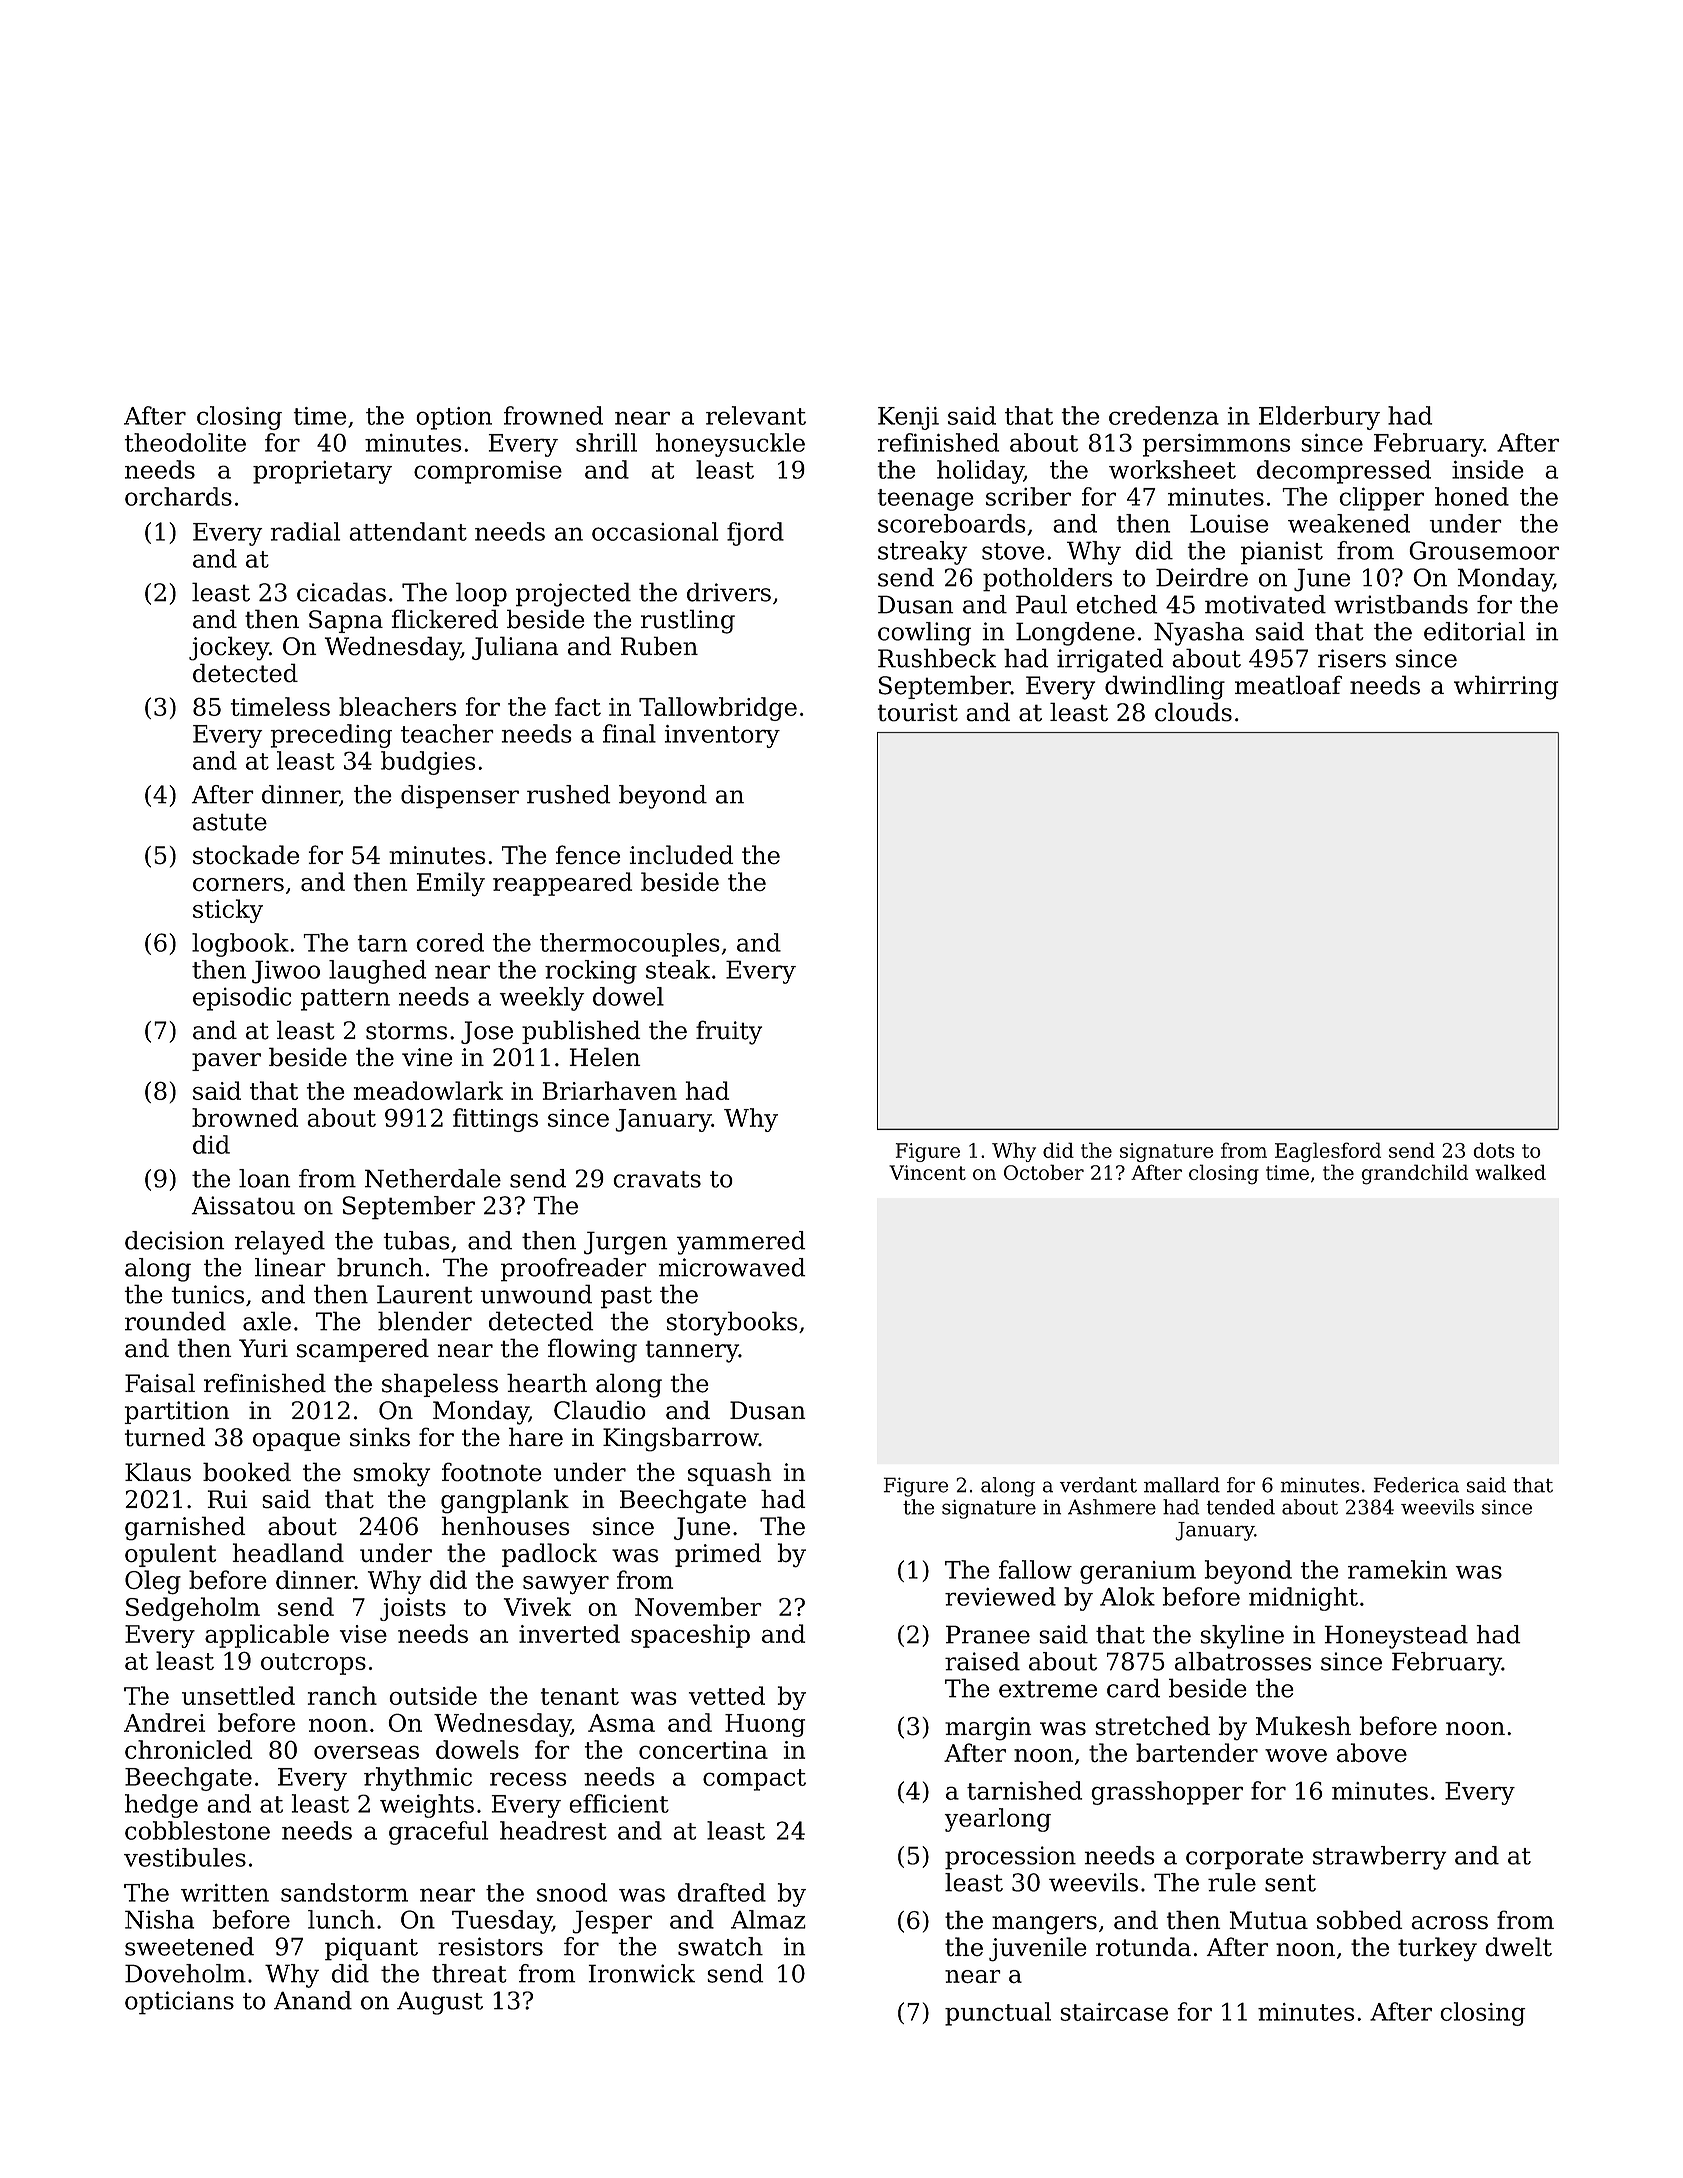 Image resolution: width=1683 pixels, height=2178 pixels. Describe the element at coordinates (1044, 1925) in the document. I see `mangers` at that location.
